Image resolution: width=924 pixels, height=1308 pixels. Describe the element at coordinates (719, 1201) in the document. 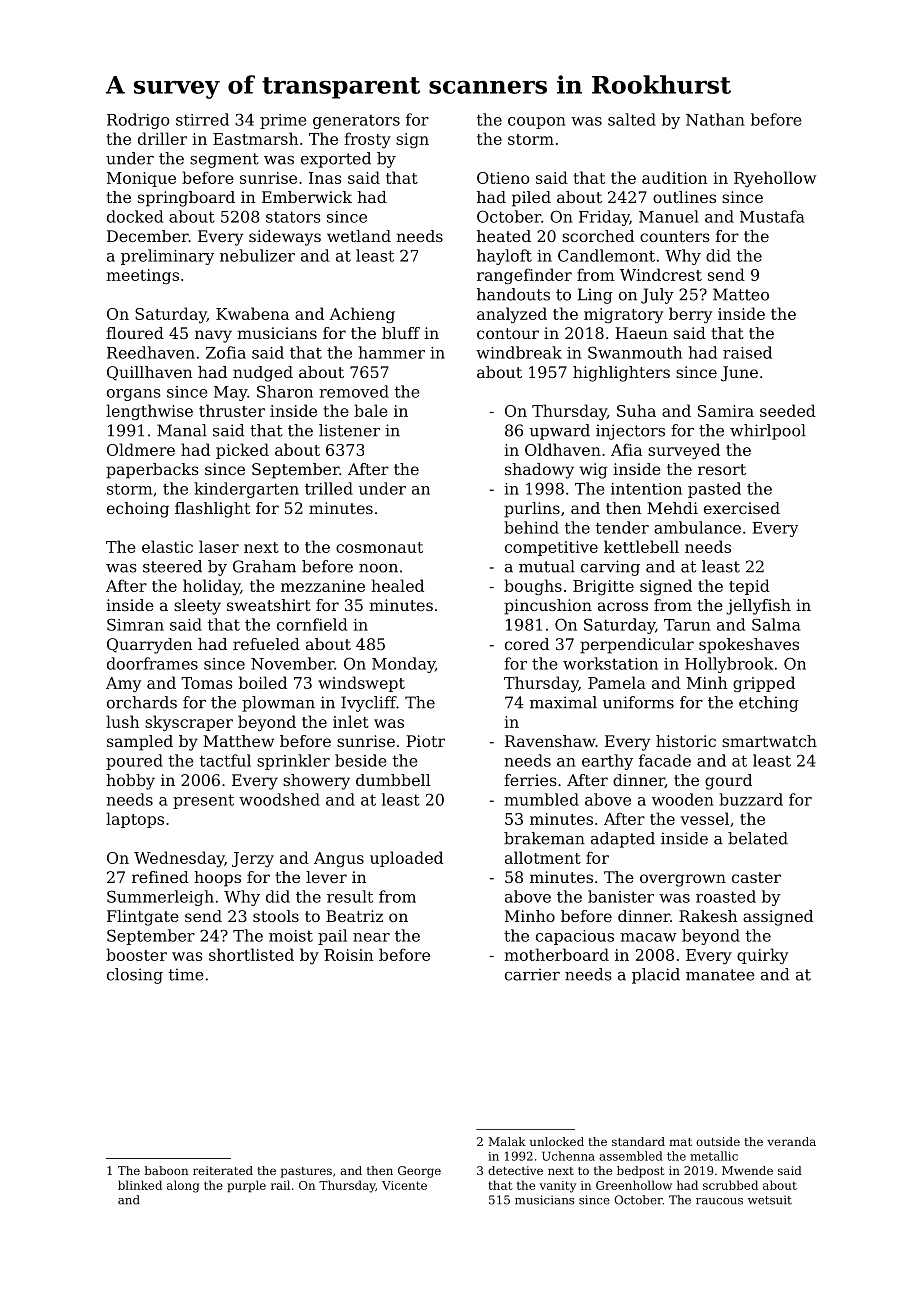

I see `raucous` at that location.
